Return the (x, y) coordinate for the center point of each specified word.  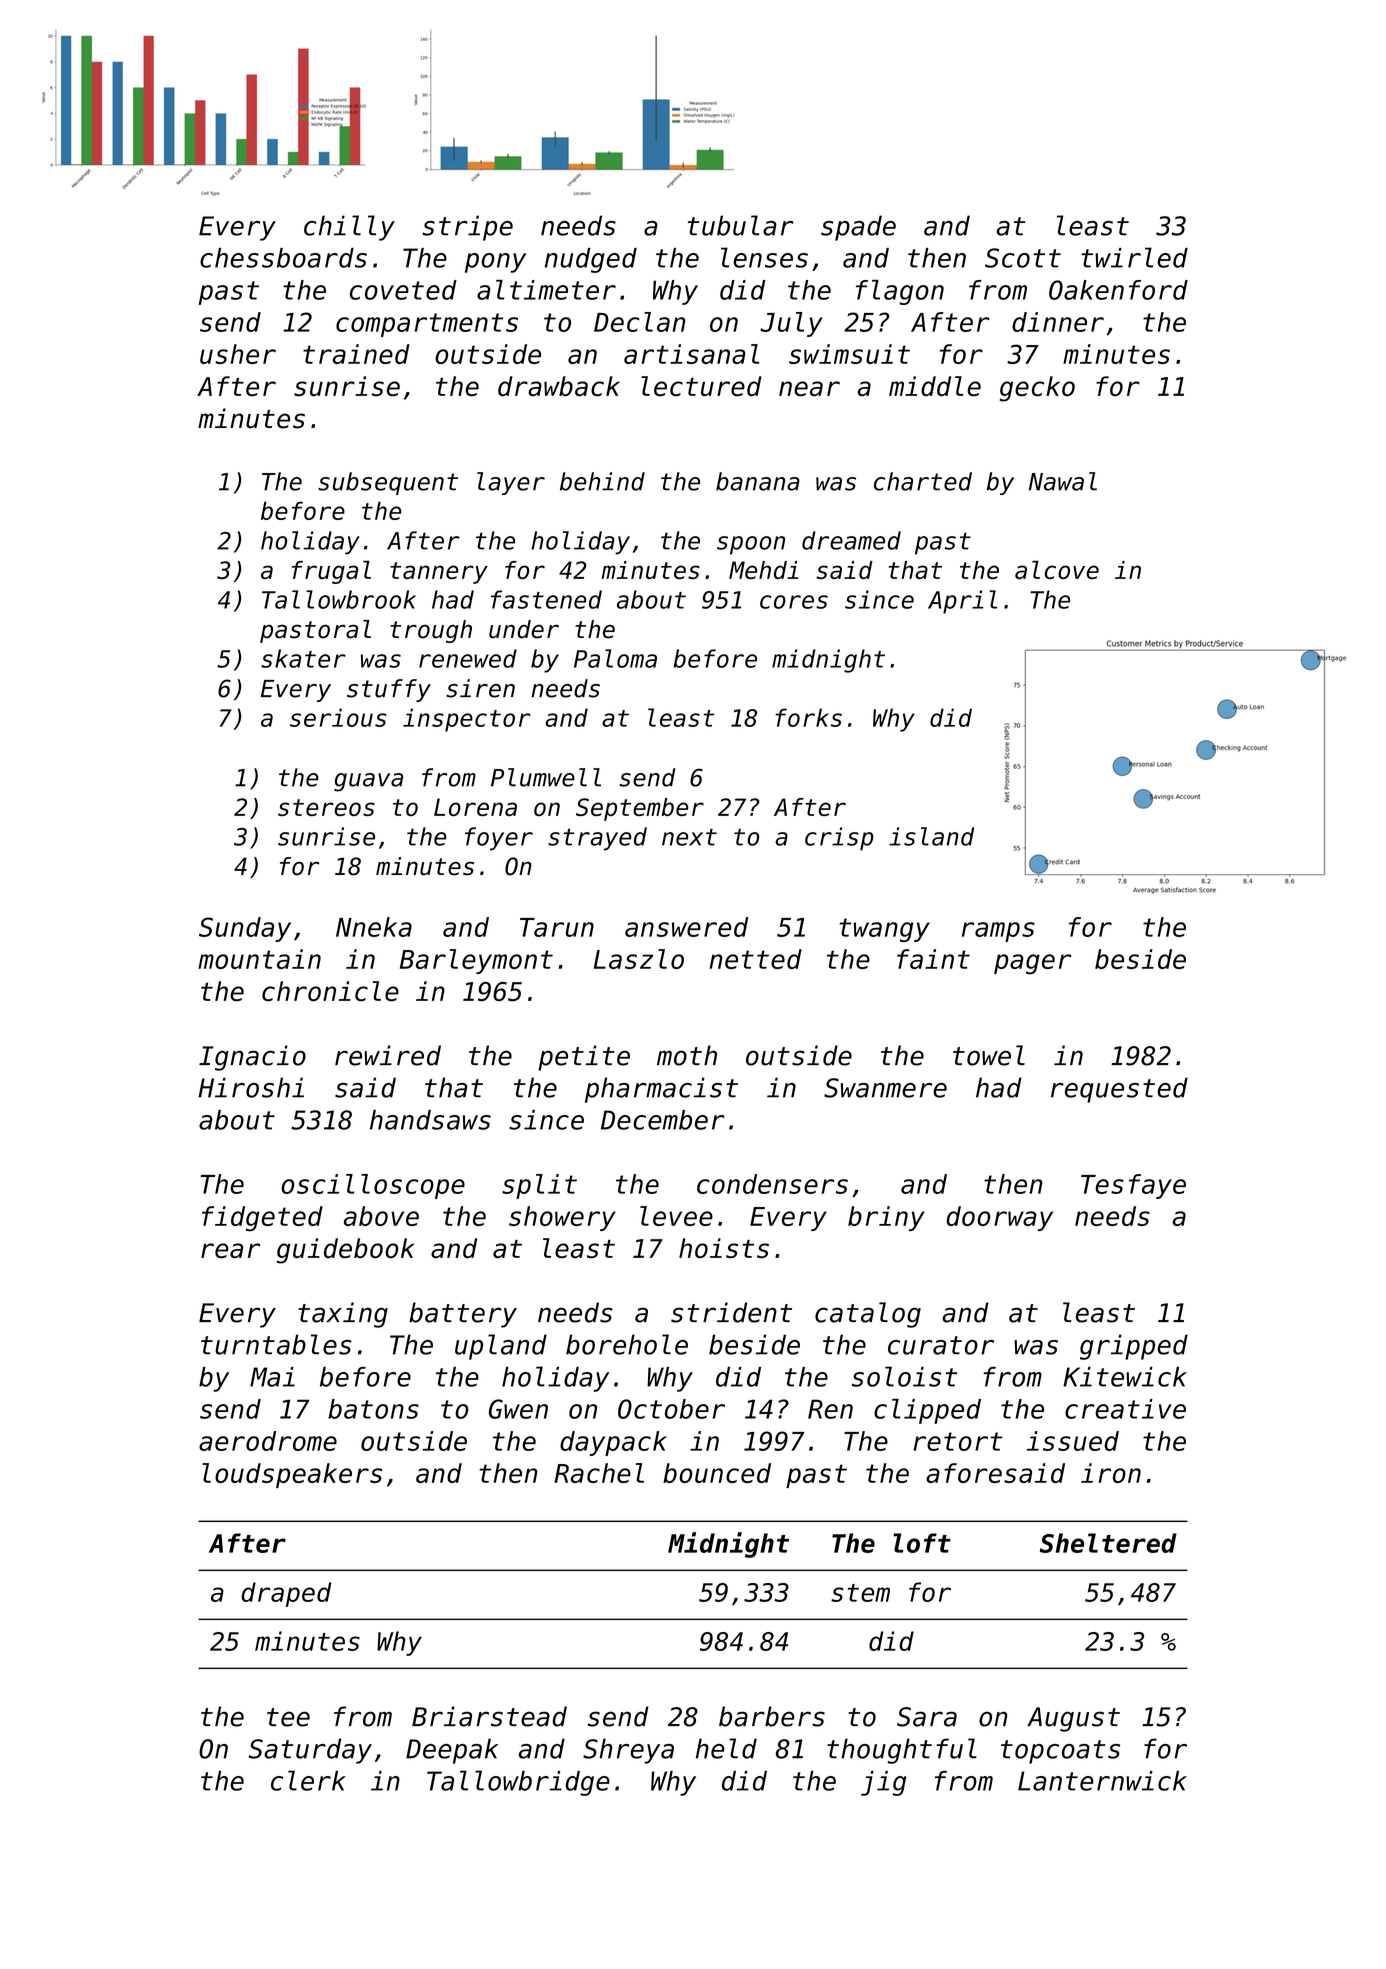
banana (758, 481)
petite (584, 1058)
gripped (1134, 1347)
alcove (1057, 569)
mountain (259, 959)
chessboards (283, 258)
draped (286, 1594)
